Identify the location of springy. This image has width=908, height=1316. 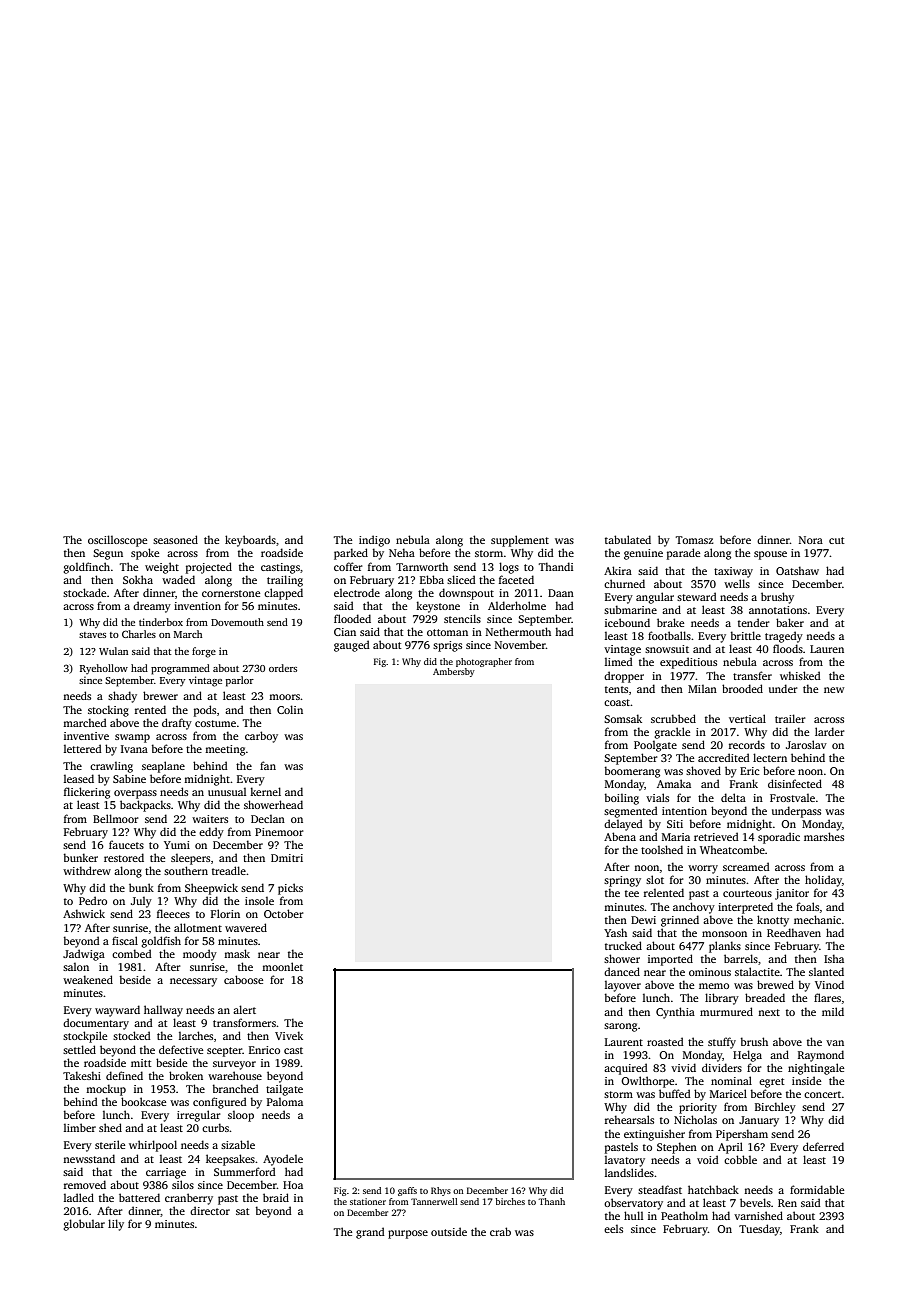
(622, 881).
